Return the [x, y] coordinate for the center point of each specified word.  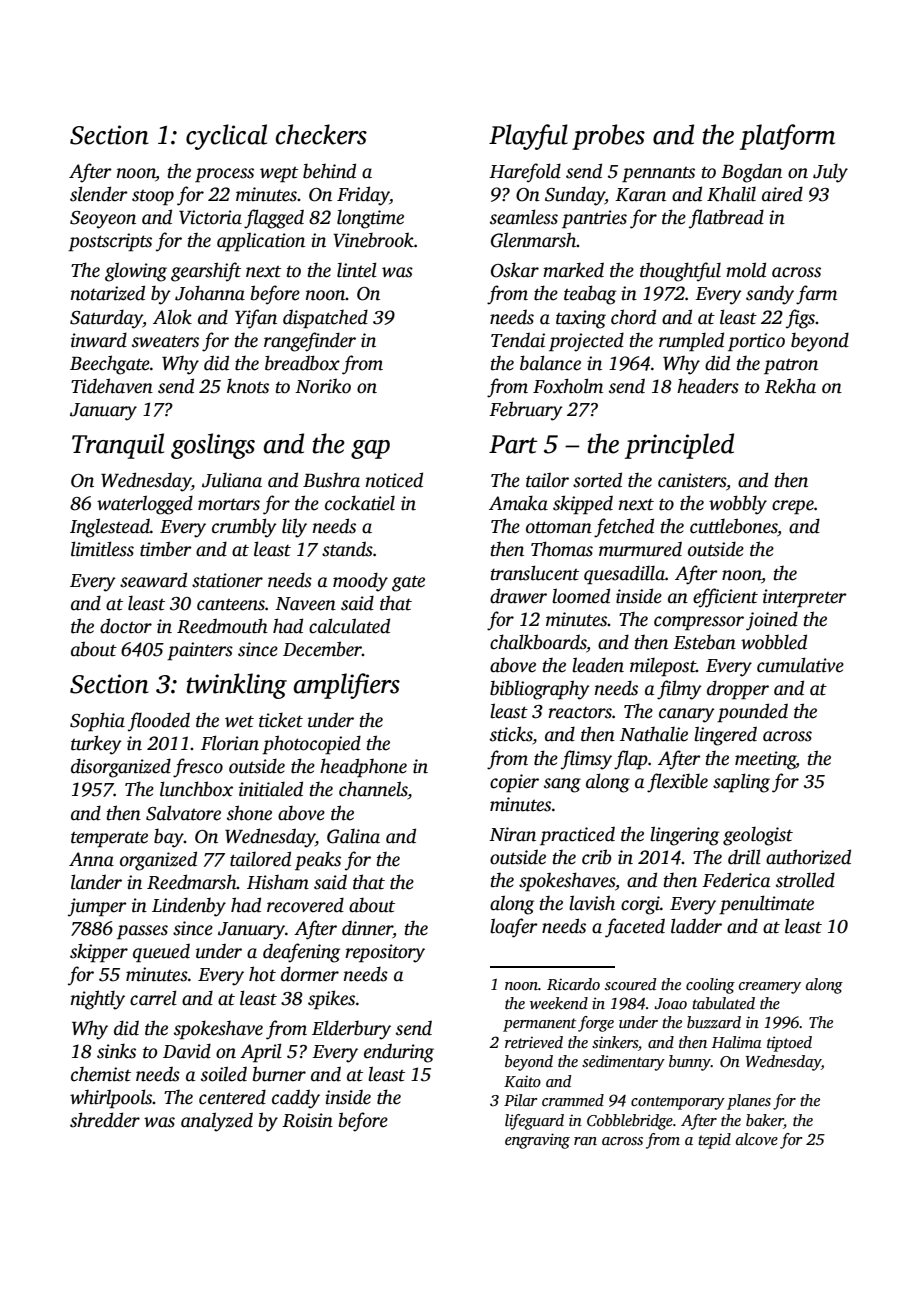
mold [746, 270]
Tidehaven [112, 386]
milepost [663, 667]
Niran [512, 834]
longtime [370, 219]
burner [279, 1074]
